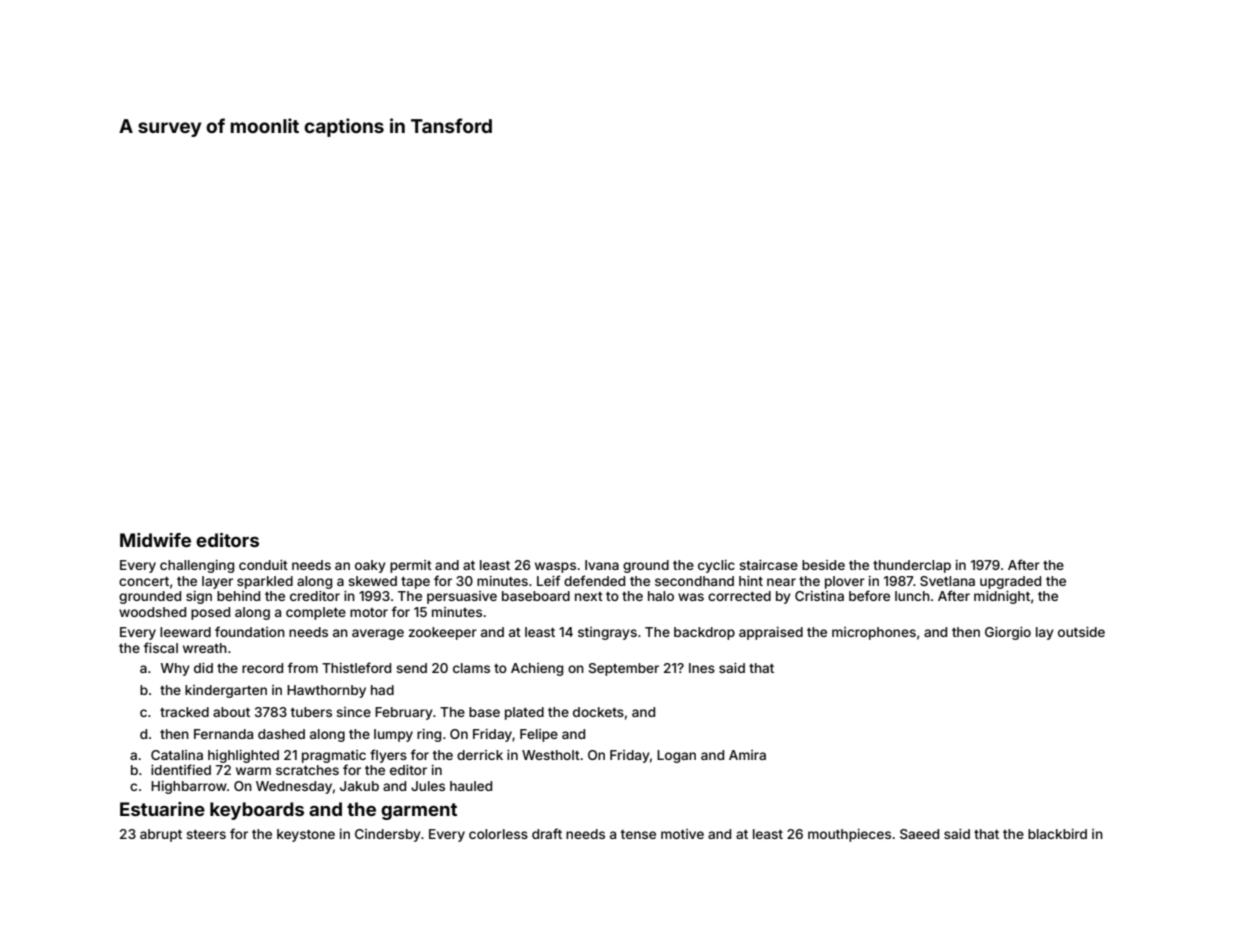 The height and width of the document is (952, 1233). Describe the element at coordinates (676, 756) in the document. I see `Logan` at that location.
